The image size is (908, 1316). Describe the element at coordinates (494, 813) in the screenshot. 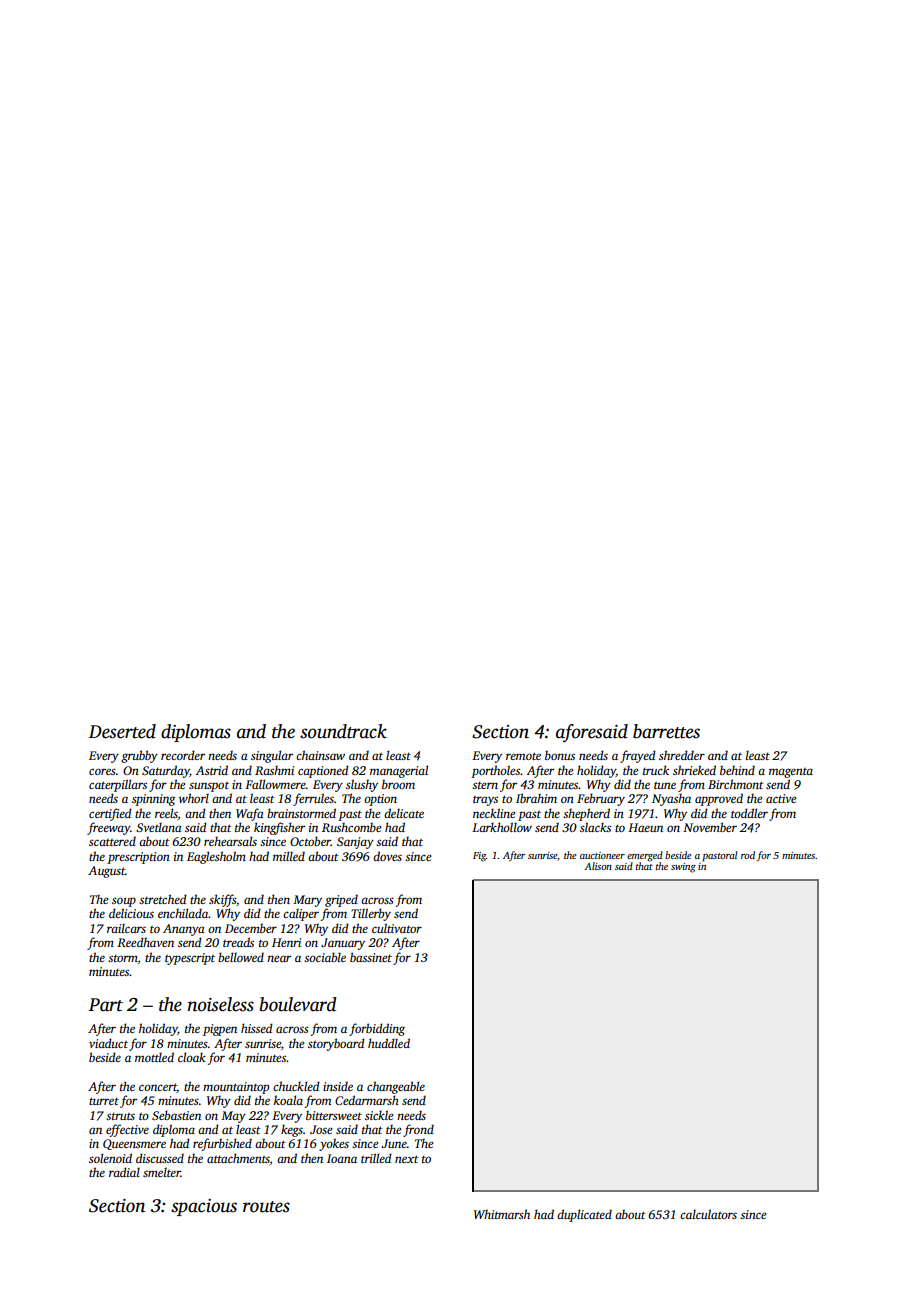

I see `neckline` at that location.
